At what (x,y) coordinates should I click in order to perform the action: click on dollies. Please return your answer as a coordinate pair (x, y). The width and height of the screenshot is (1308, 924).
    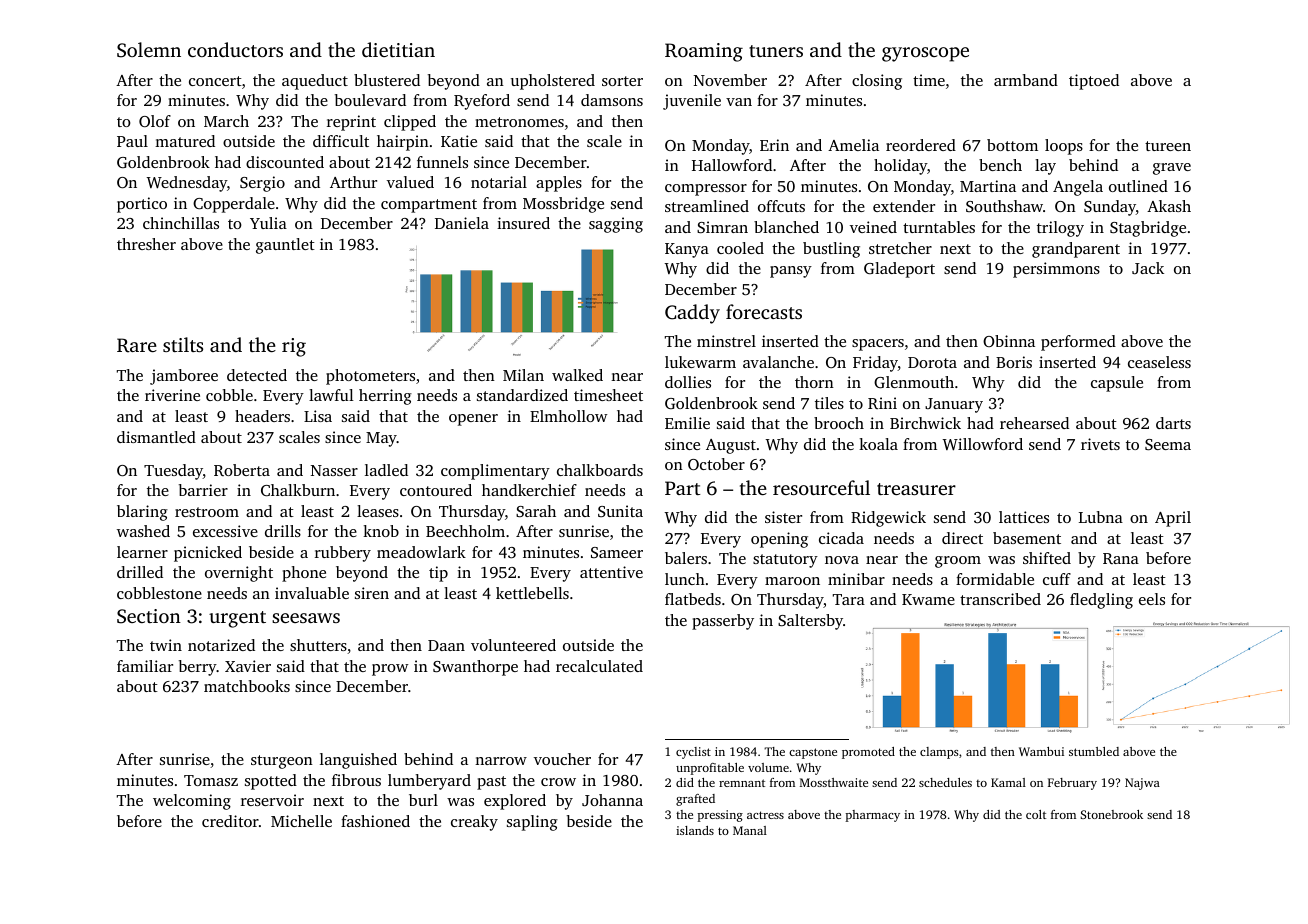
    Looking at the image, I should click on (688, 382).
